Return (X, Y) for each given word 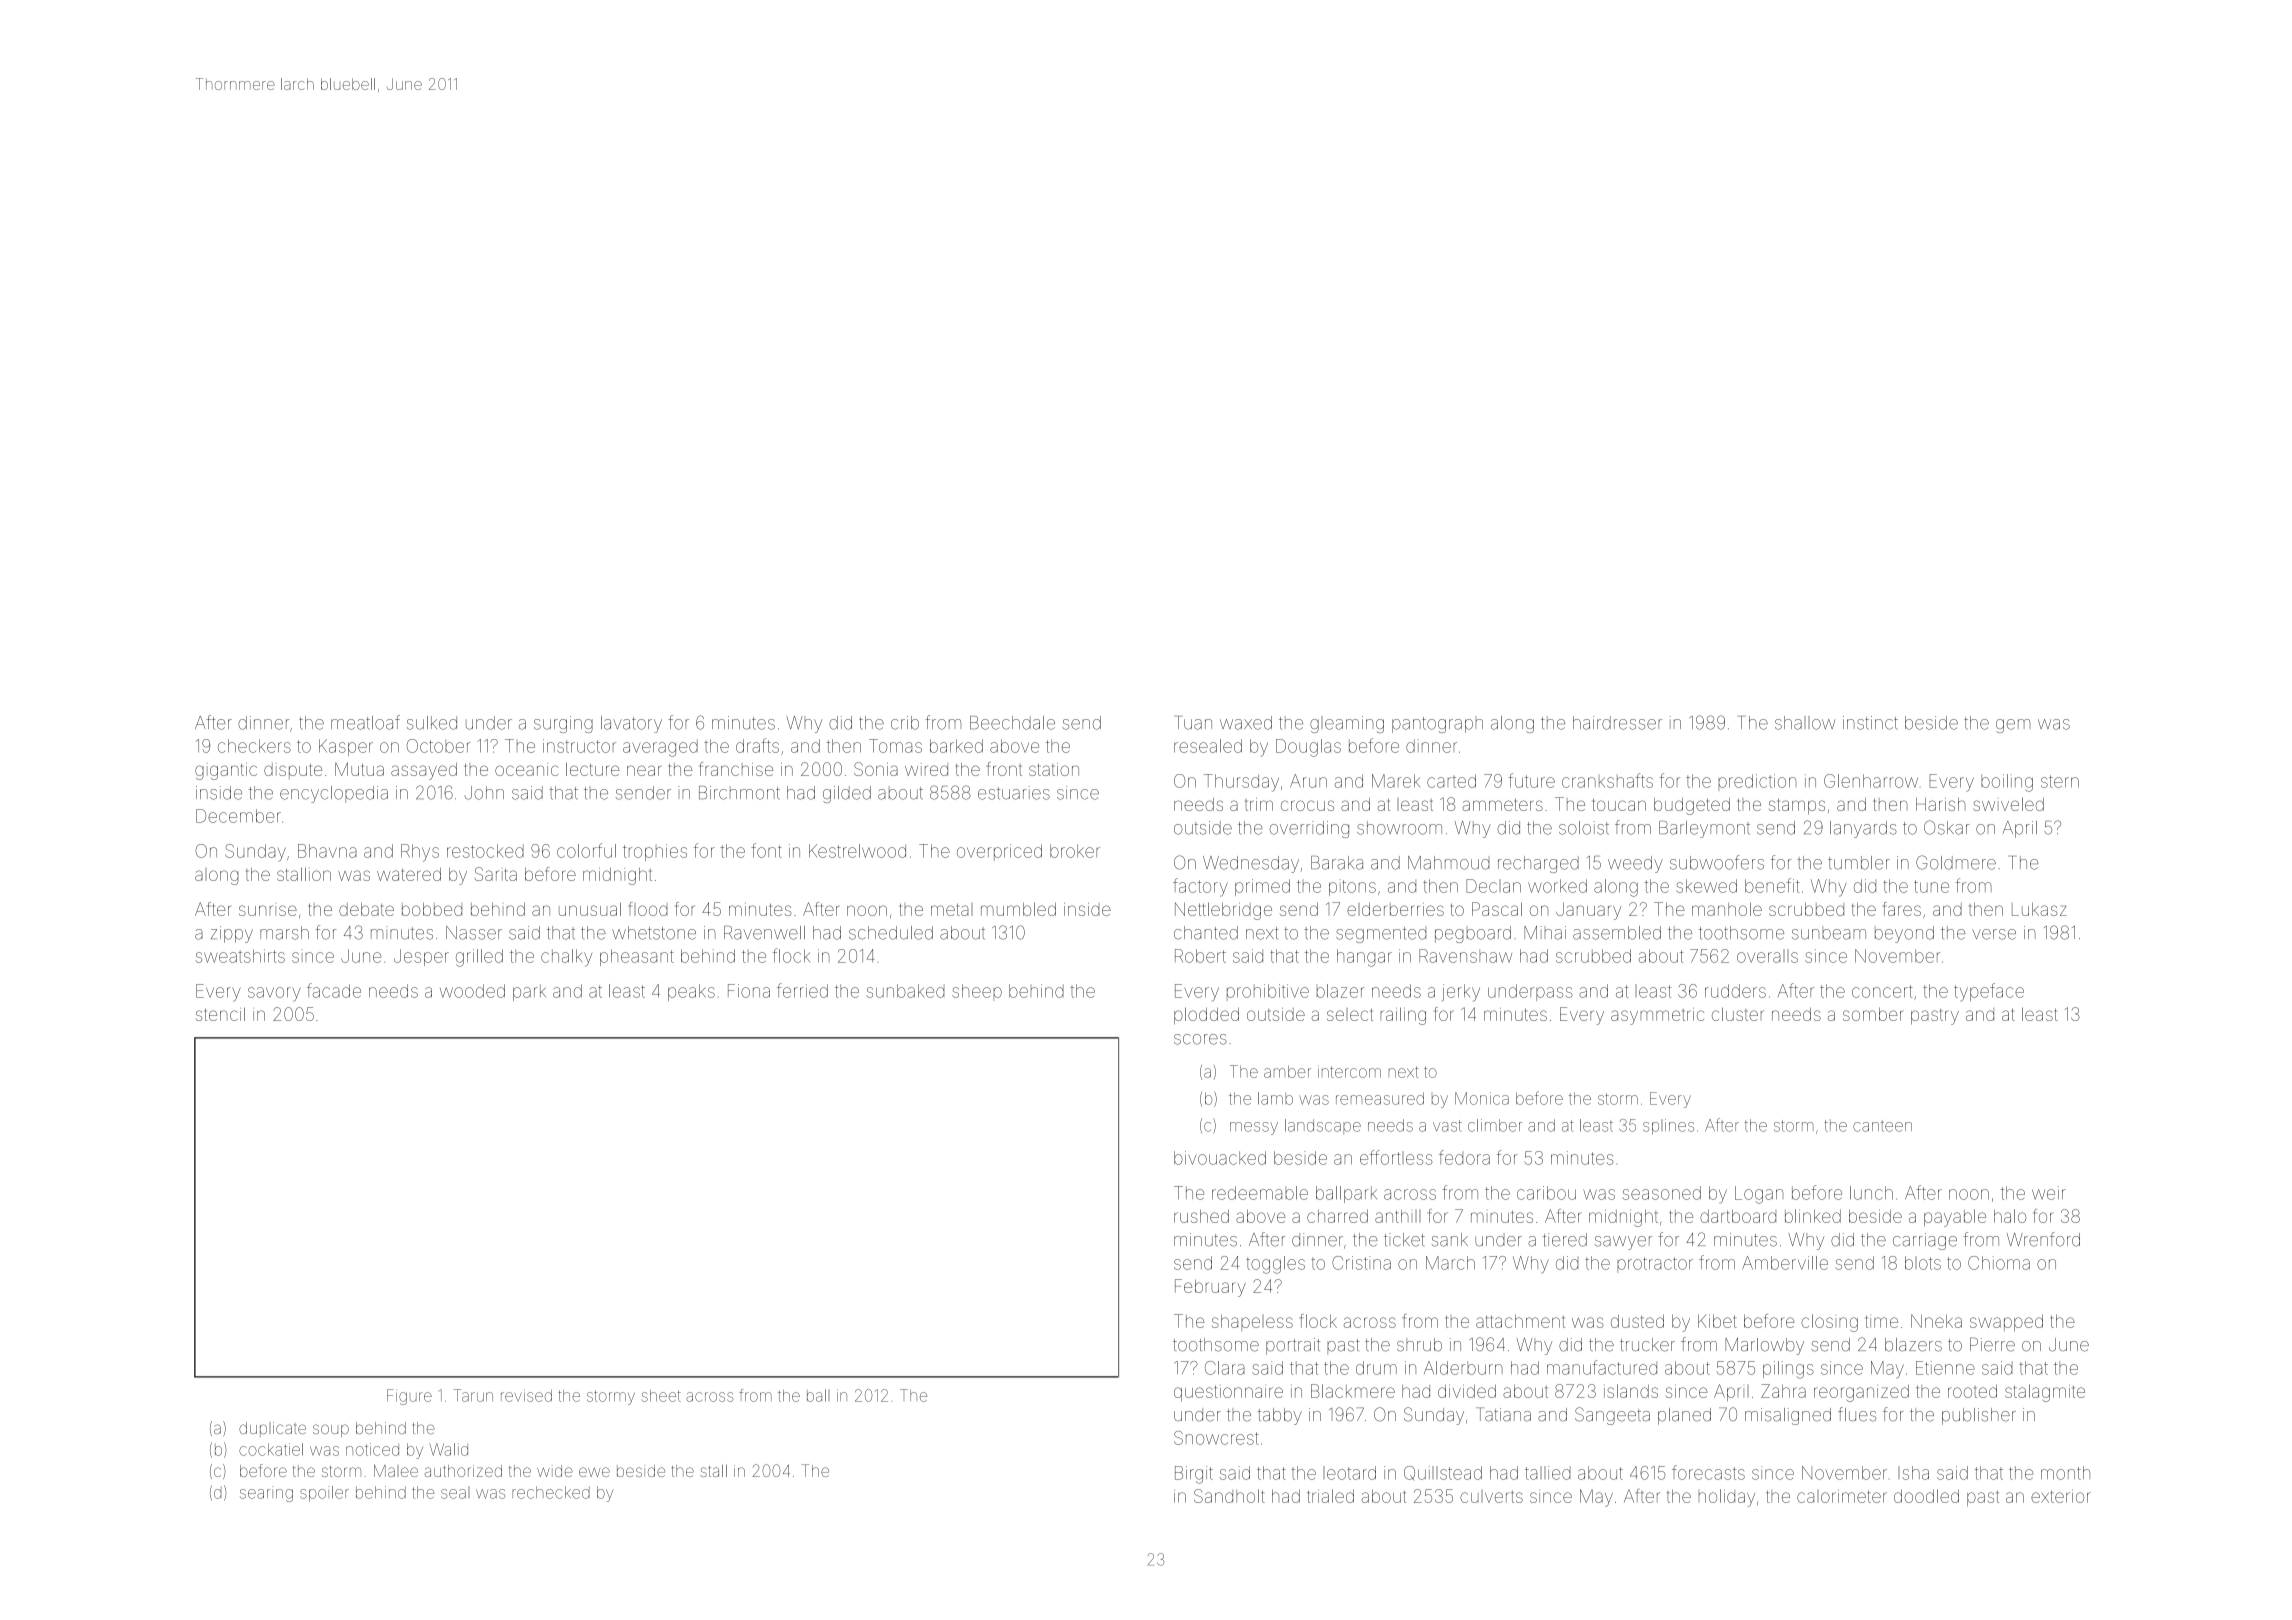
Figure (409, 1397)
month (2065, 1473)
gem (2013, 726)
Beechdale (1012, 723)
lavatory (631, 724)
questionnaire (1228, 1393)
